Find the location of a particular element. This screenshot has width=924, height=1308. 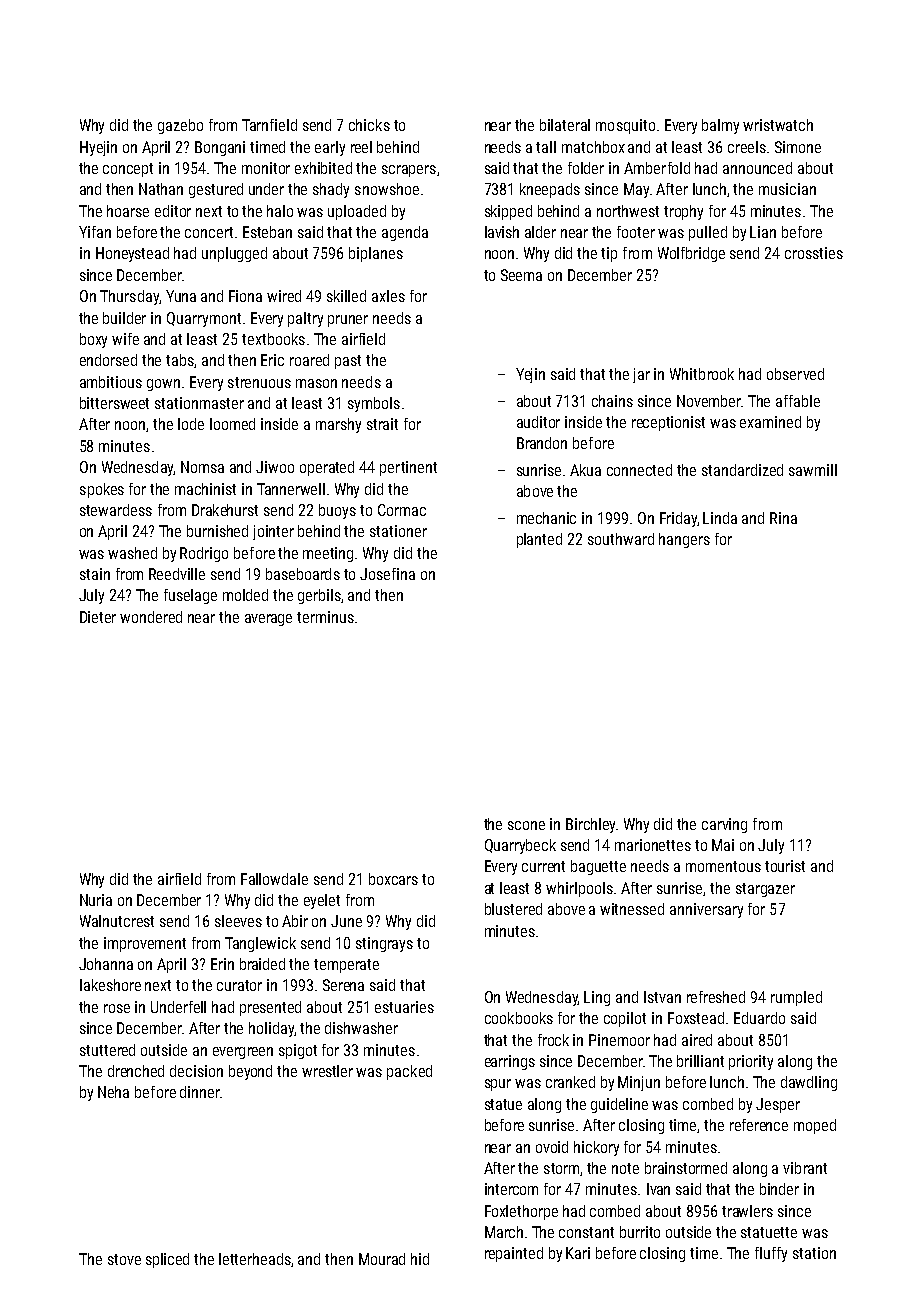

fluffy is located at coordinates (771, 1254).
